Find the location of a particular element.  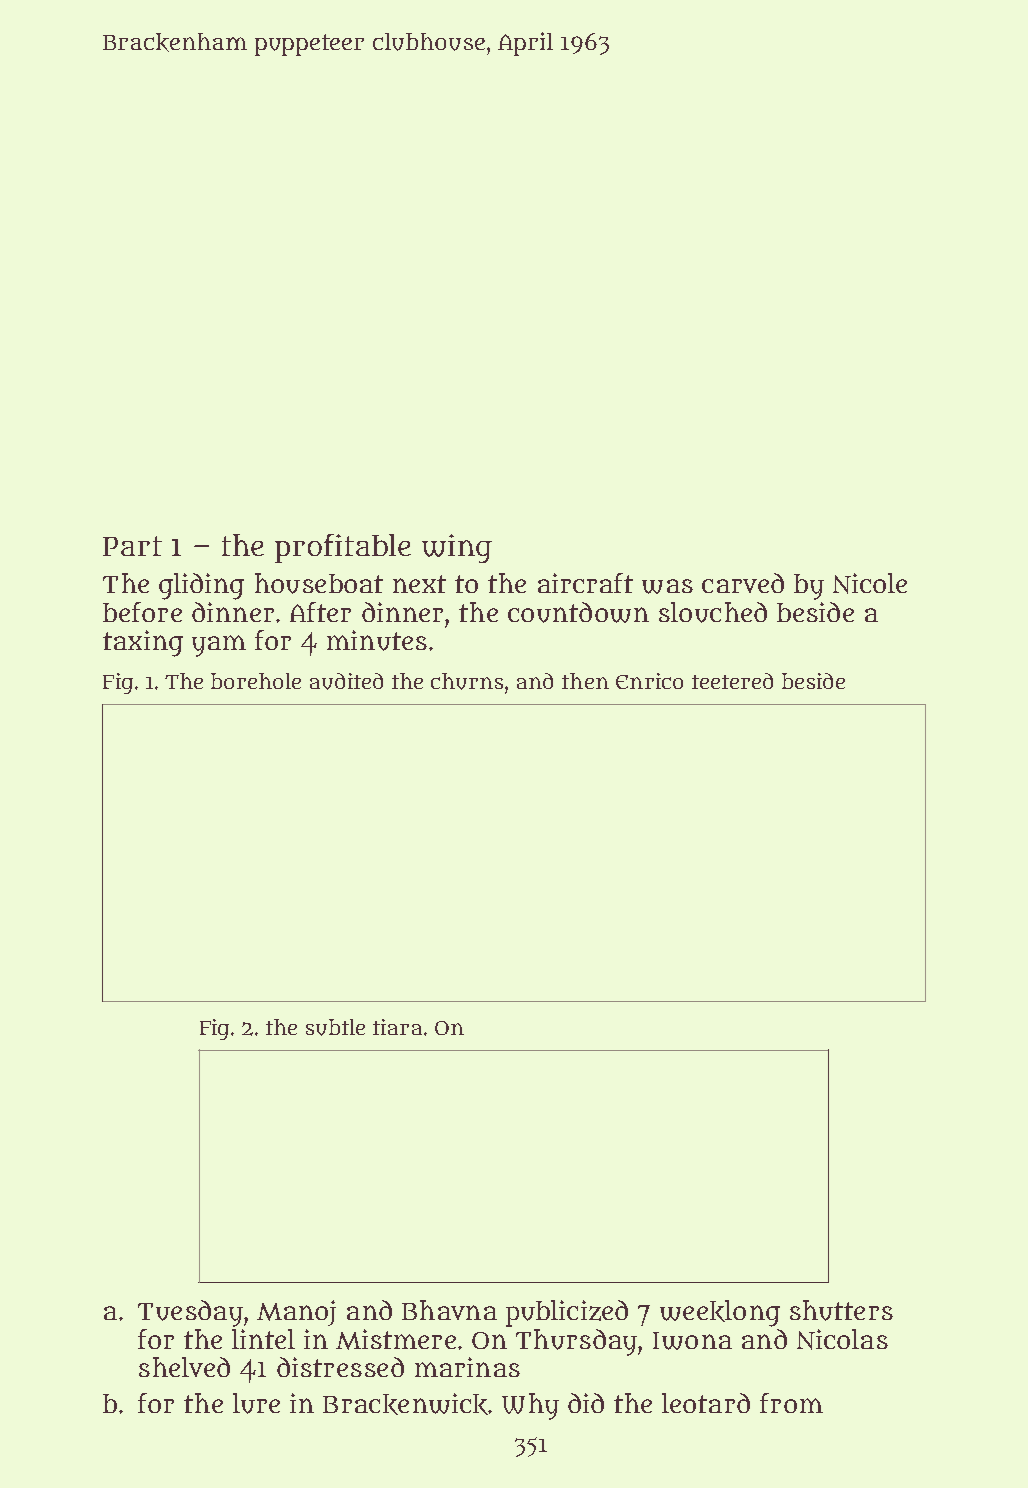

next is located at coordinates (419, 584).
